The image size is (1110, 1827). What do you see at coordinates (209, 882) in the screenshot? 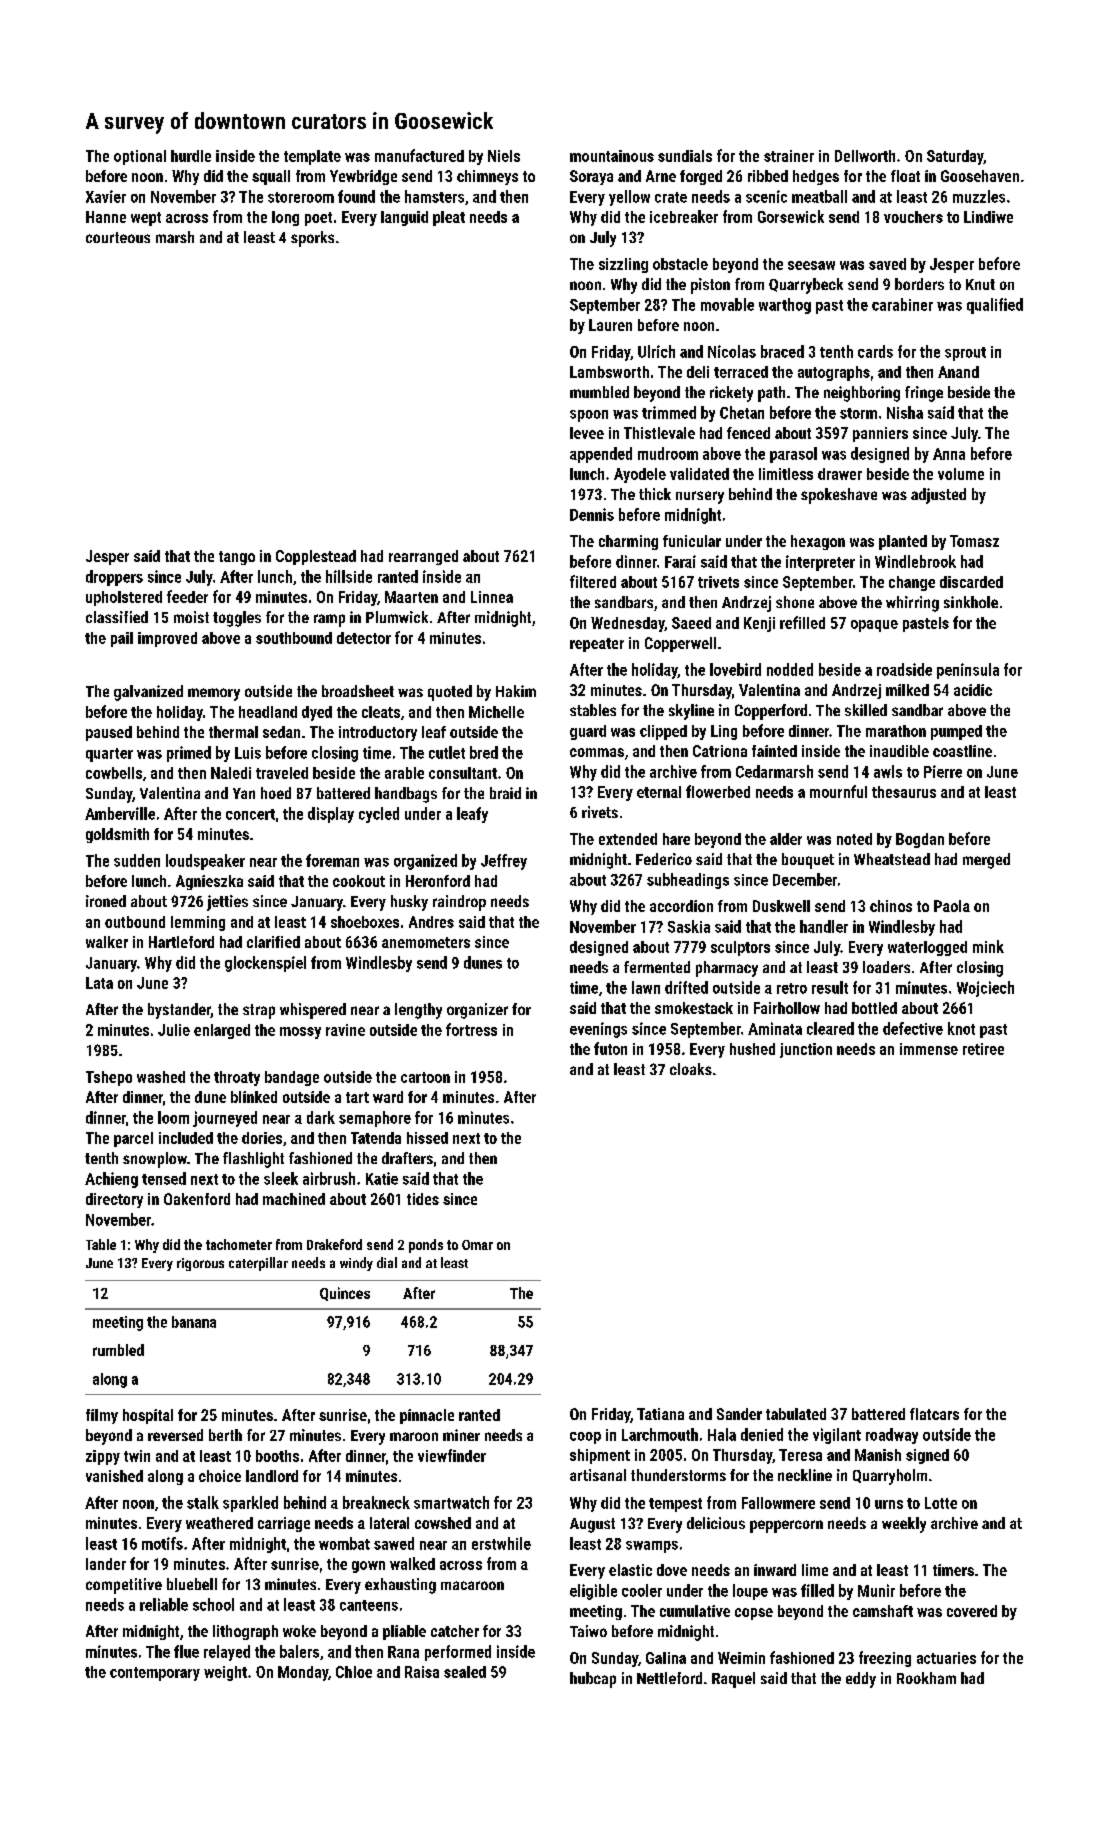
I see `Agnieszka` at bounding box center [209, 882].
